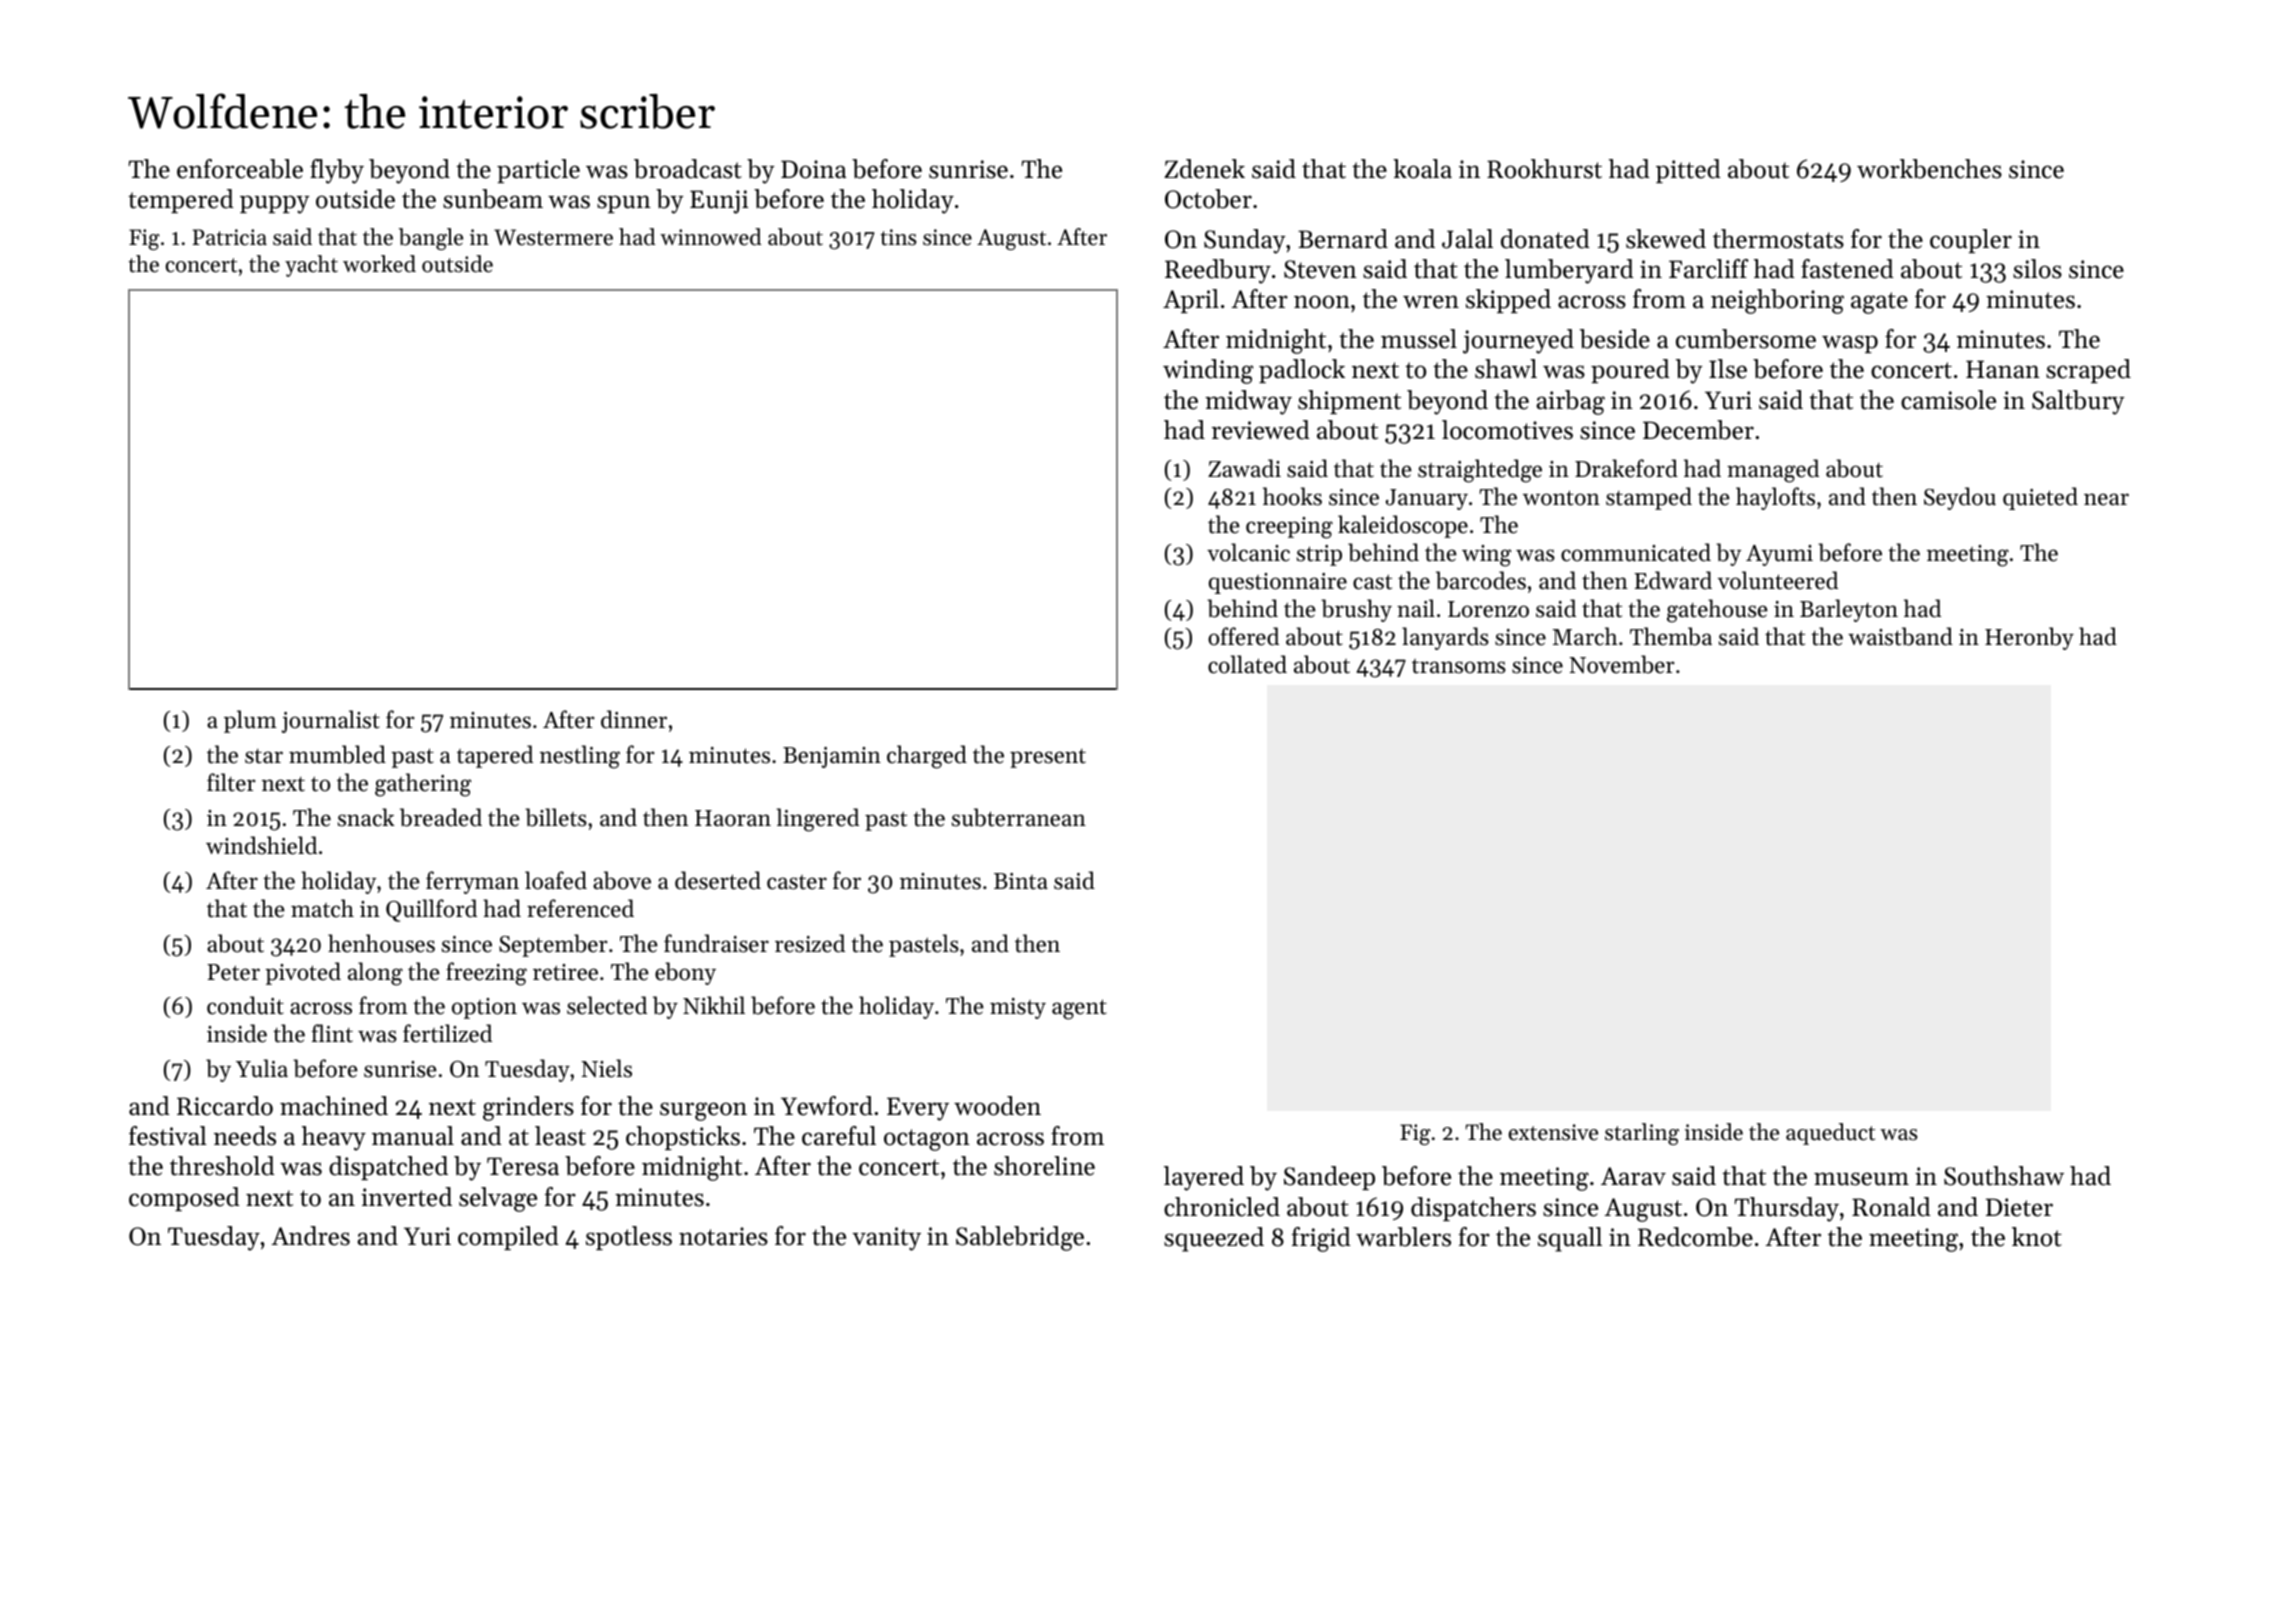  What do you see at coordinates (899, 237) in the document?
I see `tins` at bounding box center [899, 237].
